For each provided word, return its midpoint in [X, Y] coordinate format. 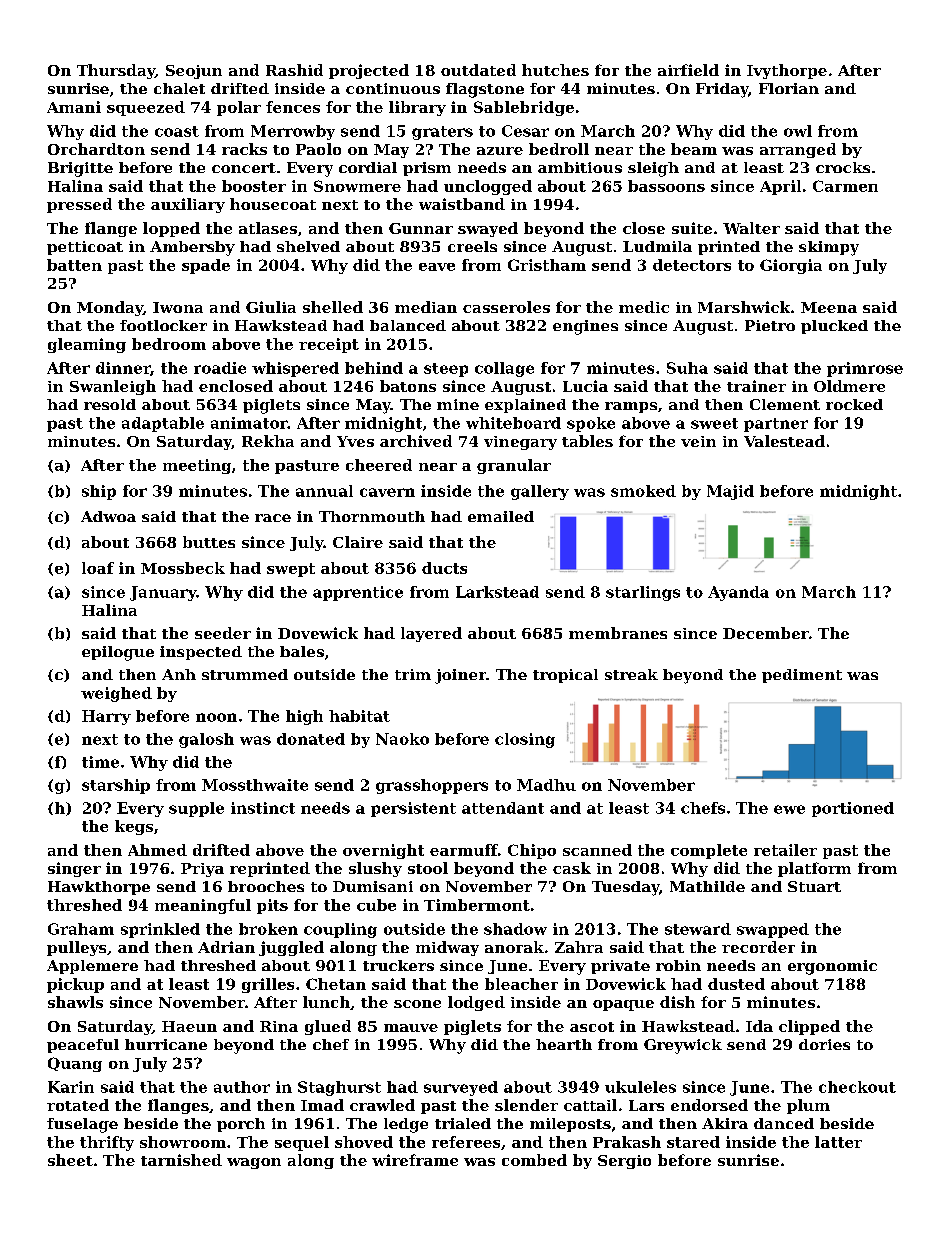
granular [514, 466]
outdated [478, 70]
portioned [853, 809]
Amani [74, 107]
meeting [197, 466]
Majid [730, 492]
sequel [302, 1143]
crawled [382, 1105]
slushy [375, 869]
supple [196, 809]
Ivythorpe [787, 71]
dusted [736, 984]
